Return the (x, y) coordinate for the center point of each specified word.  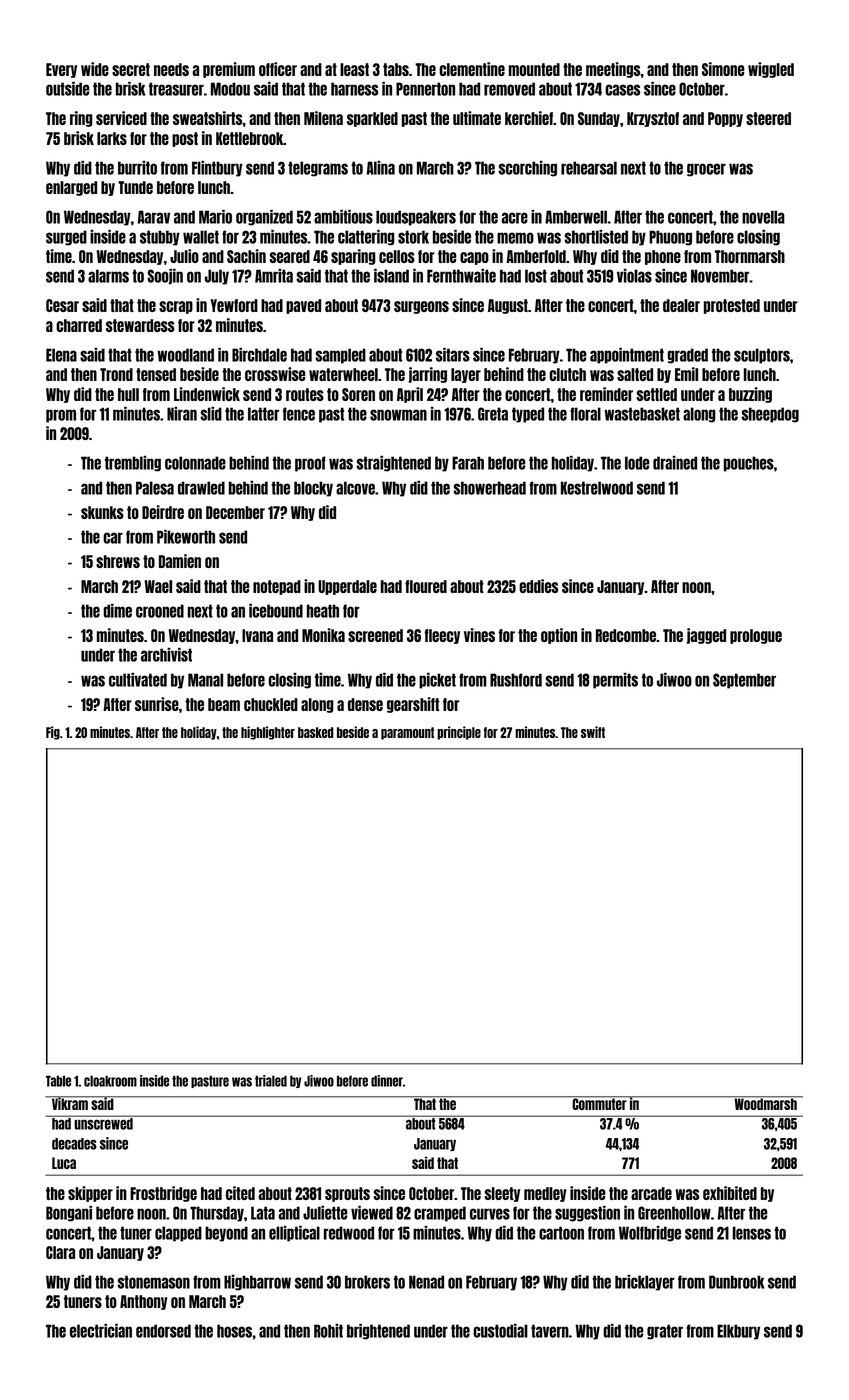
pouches (749, 464)
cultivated (138, 680)
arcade (651, 1193)
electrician (101, 1331)
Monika (323, 635)
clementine (472, 69)
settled (657, 394)
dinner (387, 1081)
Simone (723, 69)
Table (58, 1081)
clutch (567, 374)
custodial (500, 1331)
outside (68, 89)
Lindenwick (207, 394)
